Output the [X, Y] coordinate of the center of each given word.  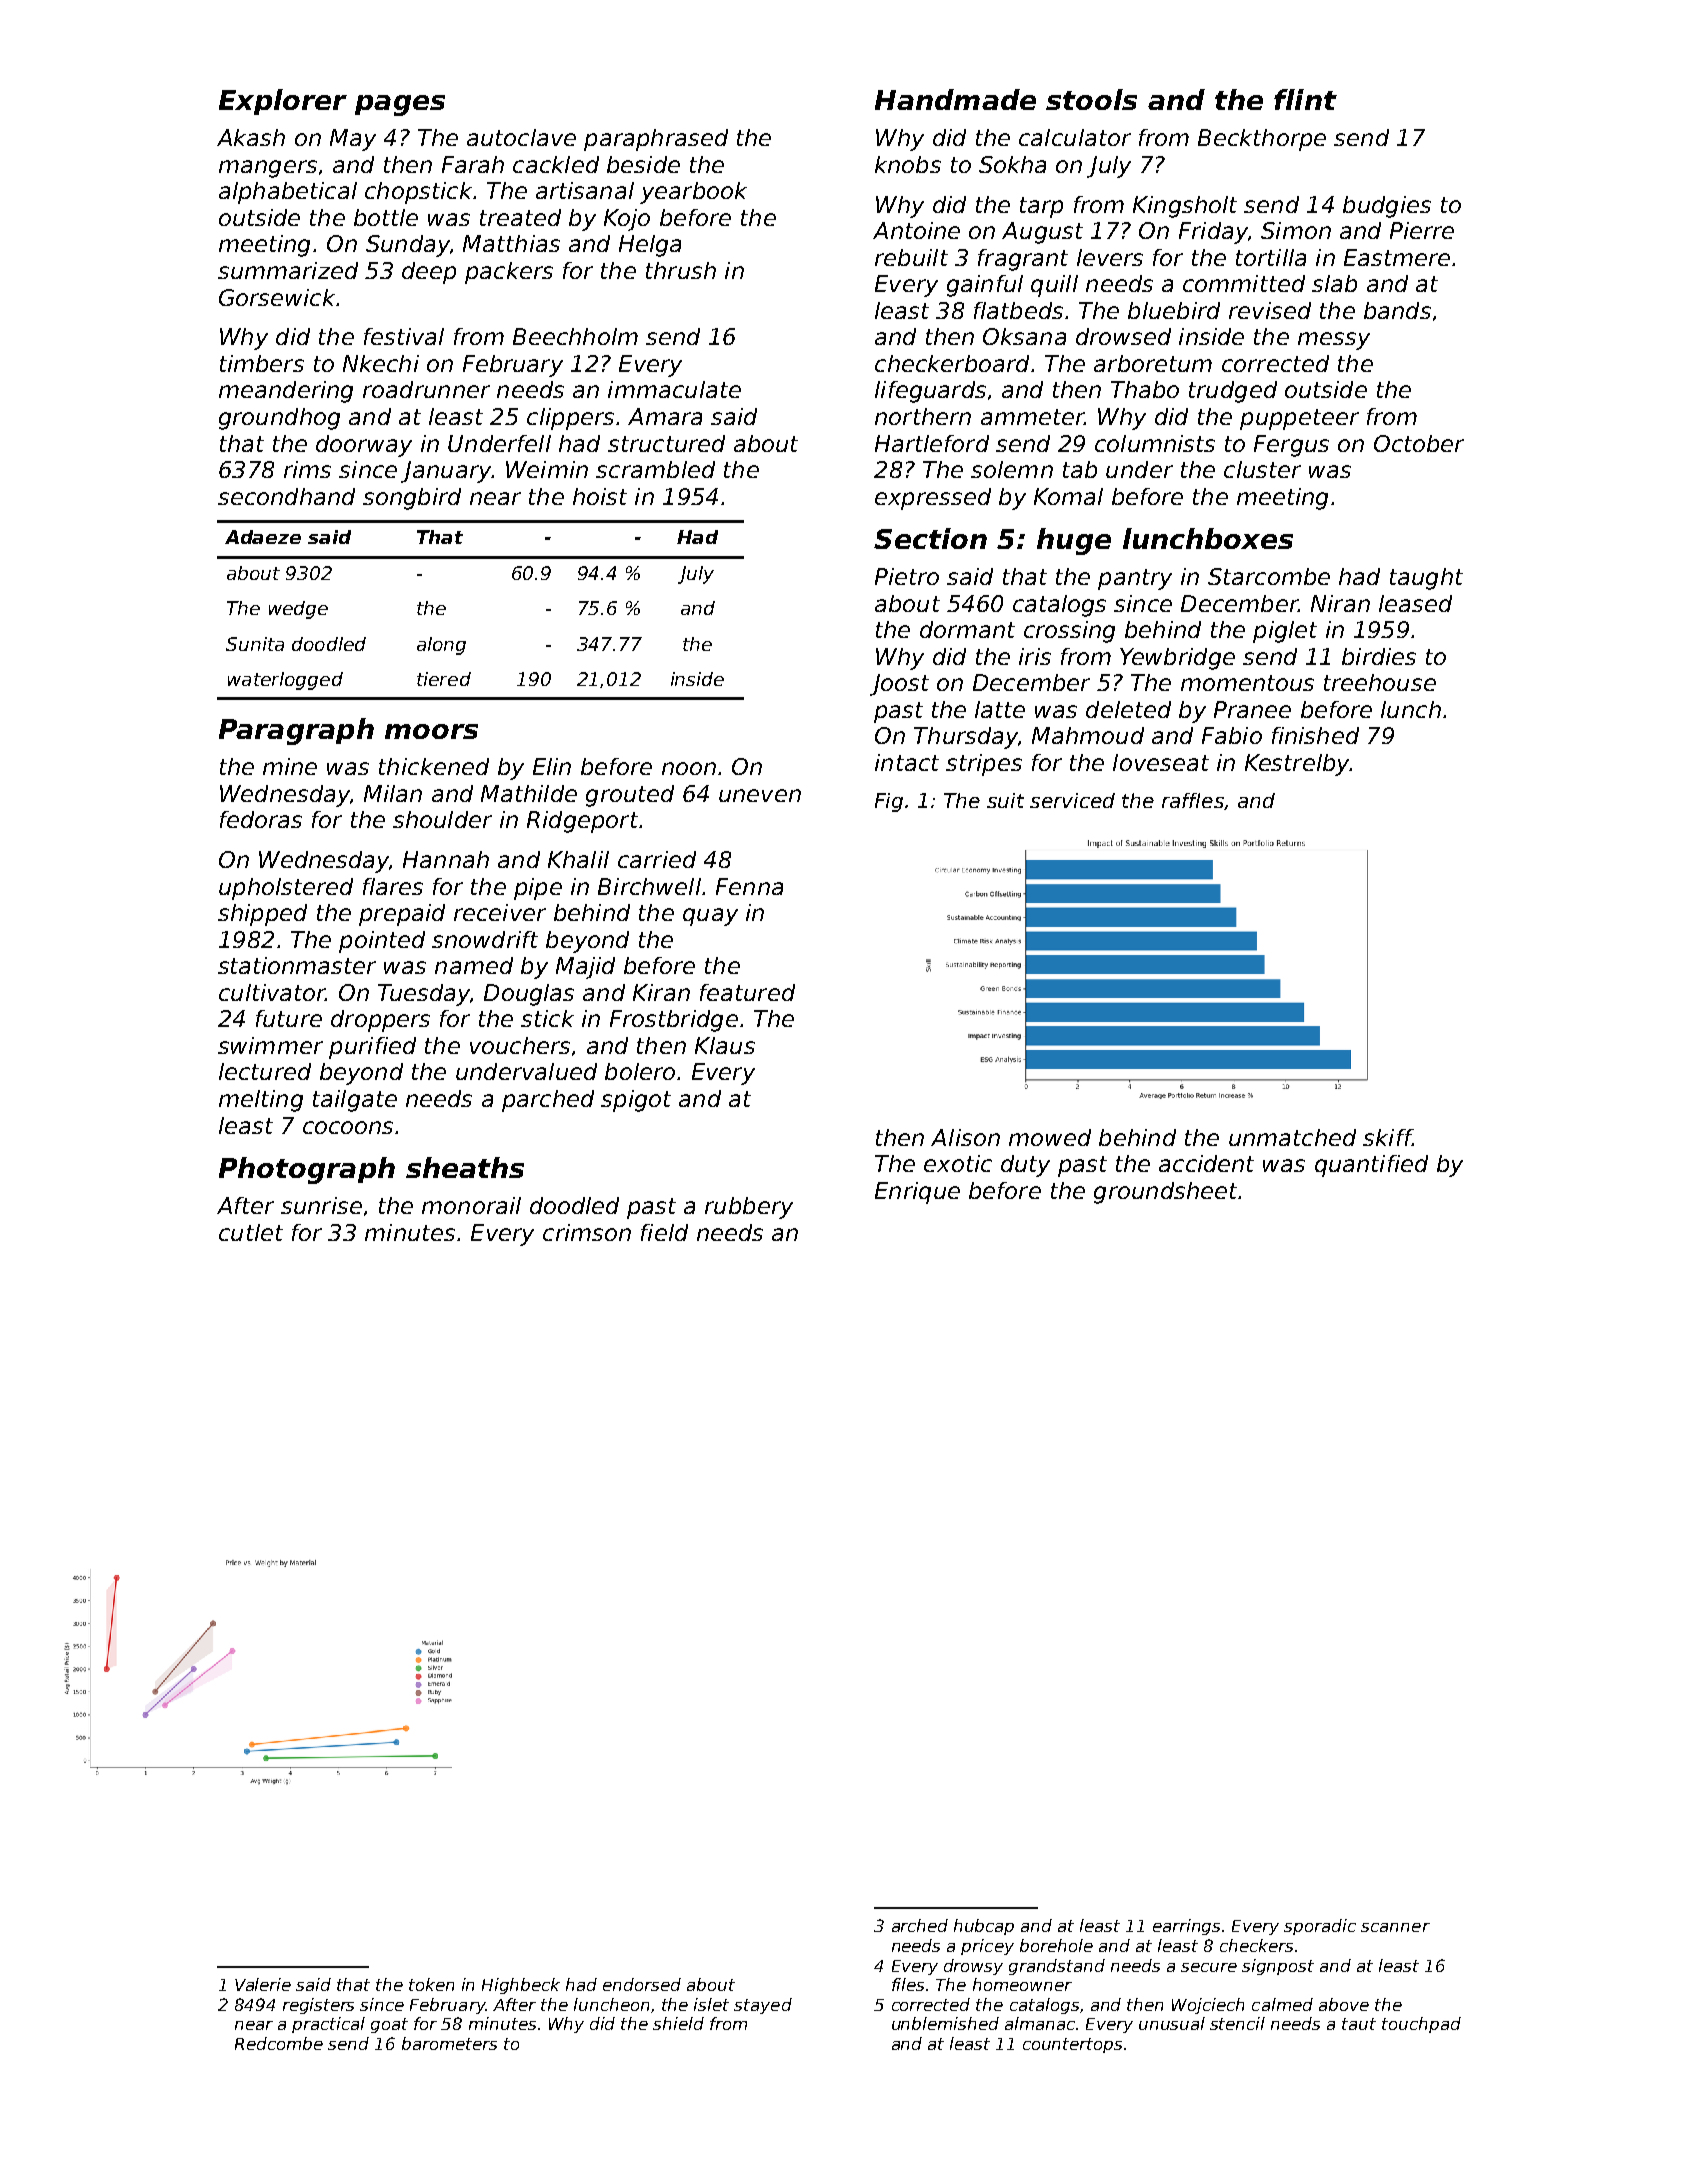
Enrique [917, 1193]
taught [1426, 579]
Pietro [907, 576]
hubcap [984, 1927]
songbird [412, 499]
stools [1091, 99]
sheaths [465, 1167]
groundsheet [1165, 1193]
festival [404, 336]
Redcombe [279, 2043]
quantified [1371, 1166]
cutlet [251, 1232]
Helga [650, 246]
